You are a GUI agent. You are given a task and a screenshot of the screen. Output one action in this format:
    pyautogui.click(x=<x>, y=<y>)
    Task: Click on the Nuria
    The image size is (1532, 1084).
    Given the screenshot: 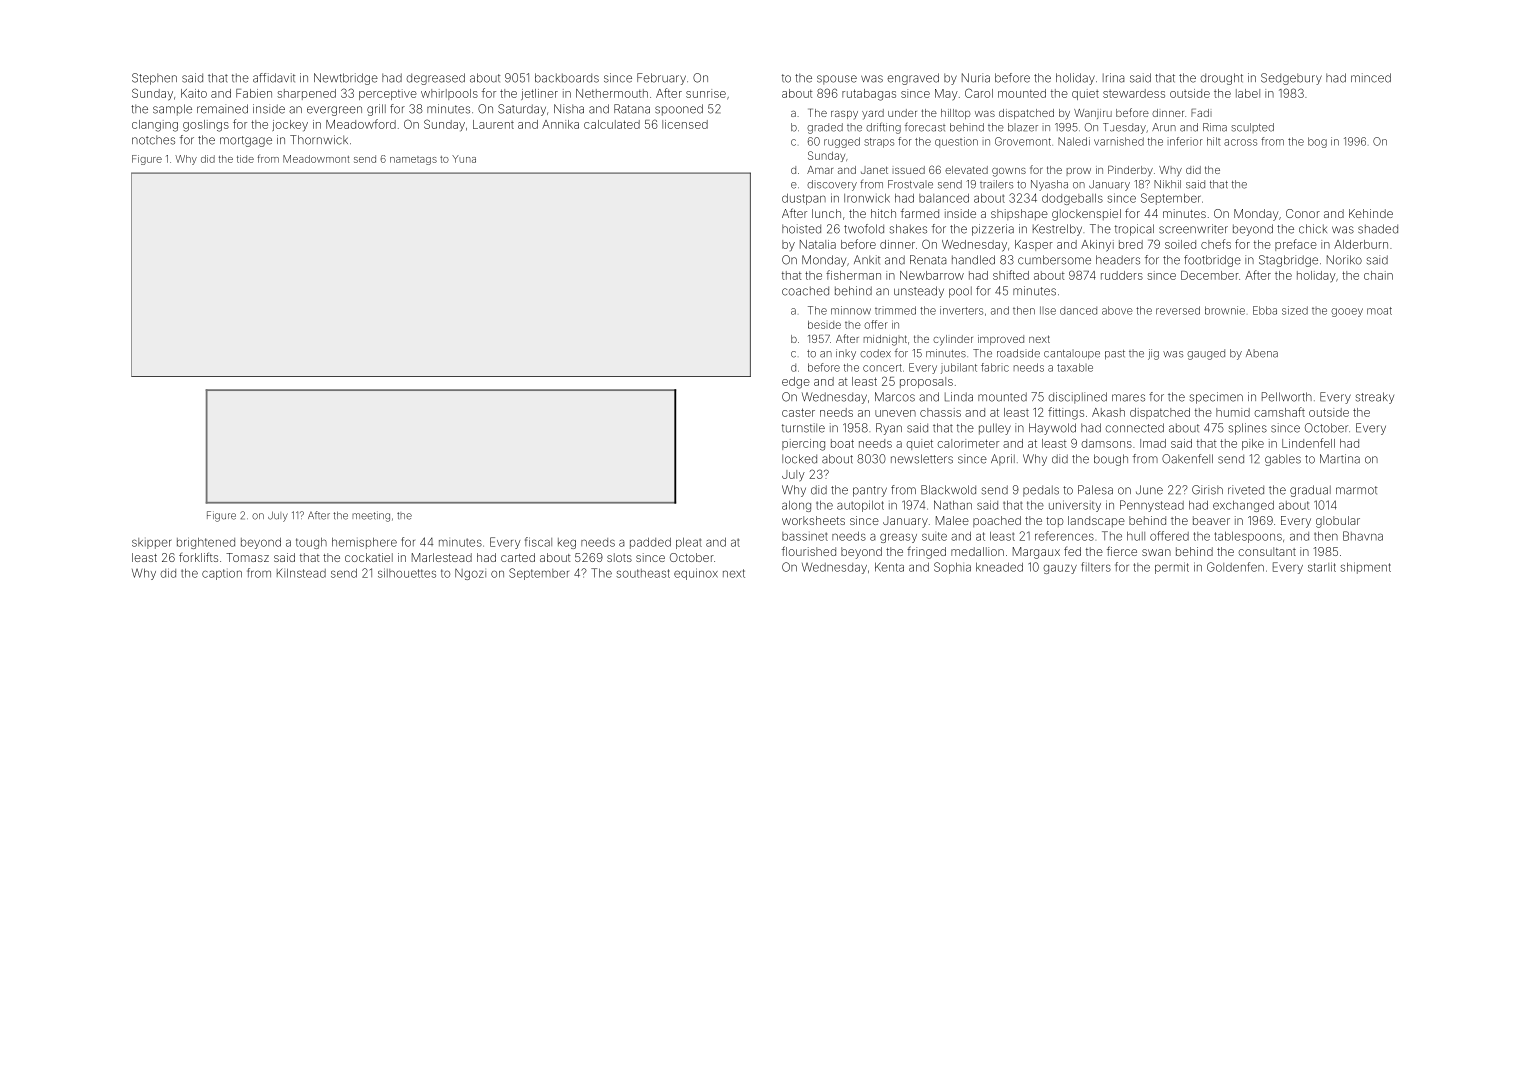 What is the action you would take?
    pyautogui.click(x=976, y=78)
